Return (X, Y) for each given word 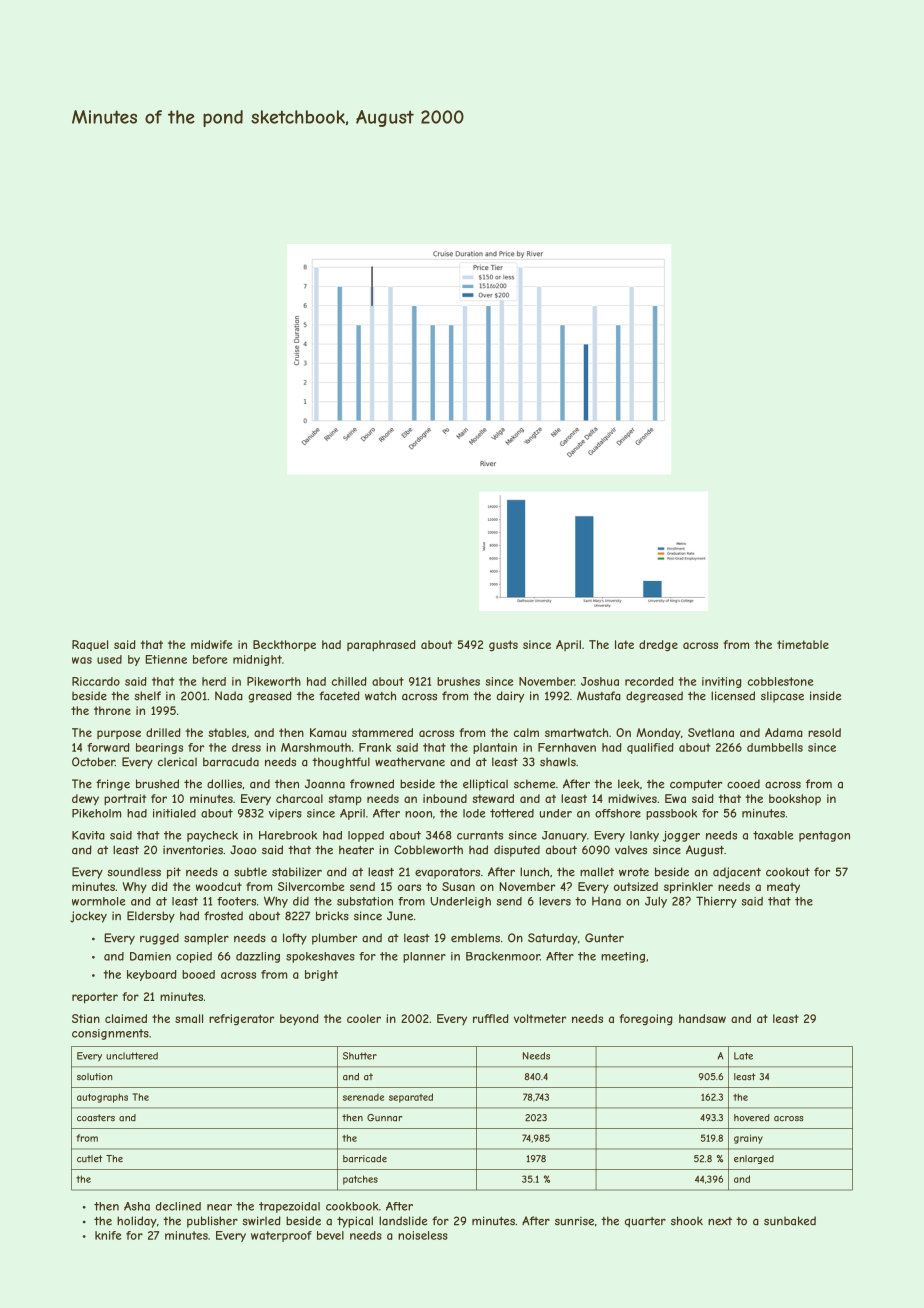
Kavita (88, 835)
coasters (96, 1118)
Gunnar (384, 1118)
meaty (783, 887)
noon (418, 814)
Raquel (90, 645)
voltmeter (540, 1018)
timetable (803, 644)
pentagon (824, 836)
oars (409, 887)
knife (108, 1235)
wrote (634, 872)
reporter (95, 998)
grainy (748, 1139)
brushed (157, 784)
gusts (503, 646)
